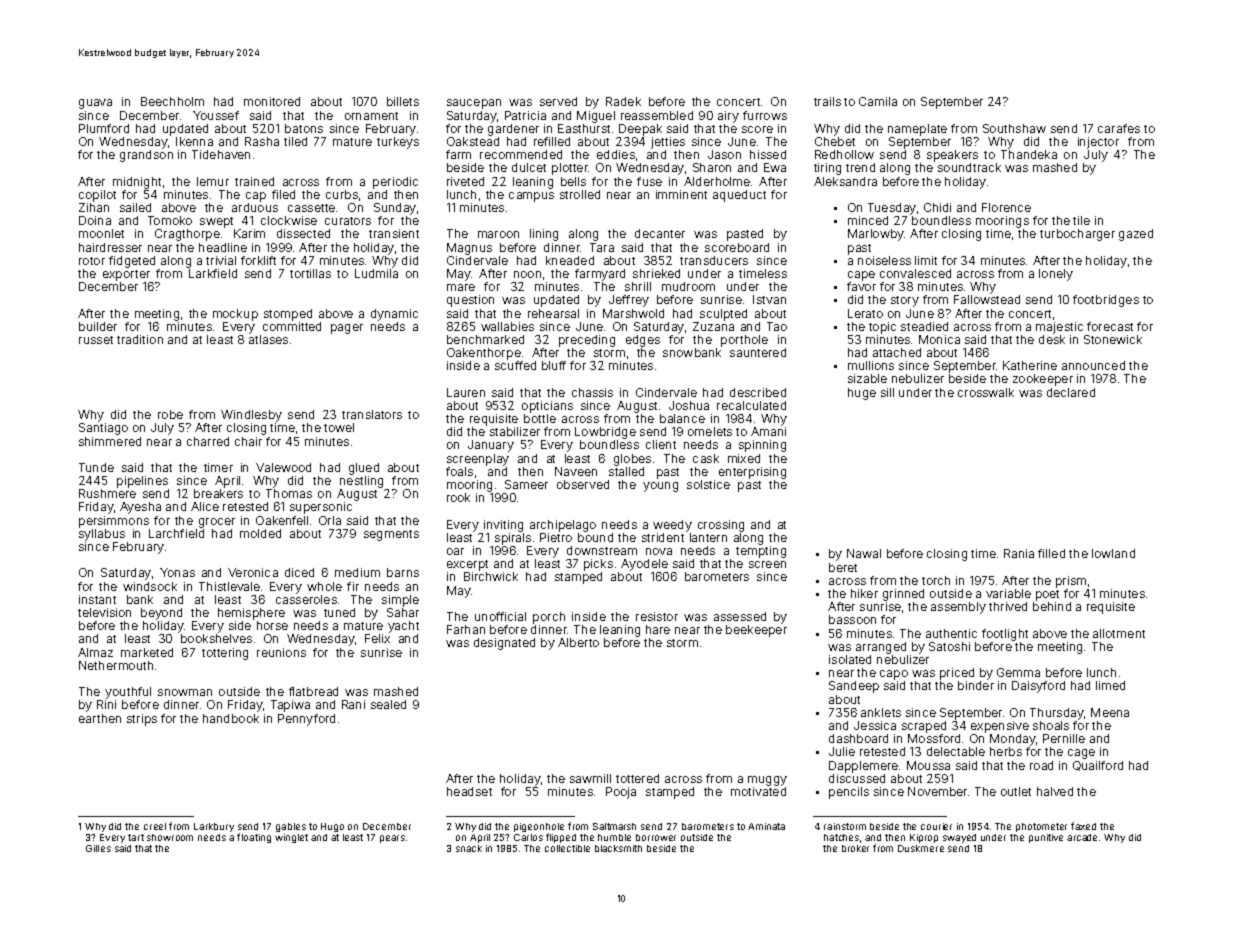 Image resolution: width=1233 pixels, height=952 pixels. What do you see at coordinates (570, 260) in the screenshot?
I see `kneaded` at bounding box center [570, 260].
